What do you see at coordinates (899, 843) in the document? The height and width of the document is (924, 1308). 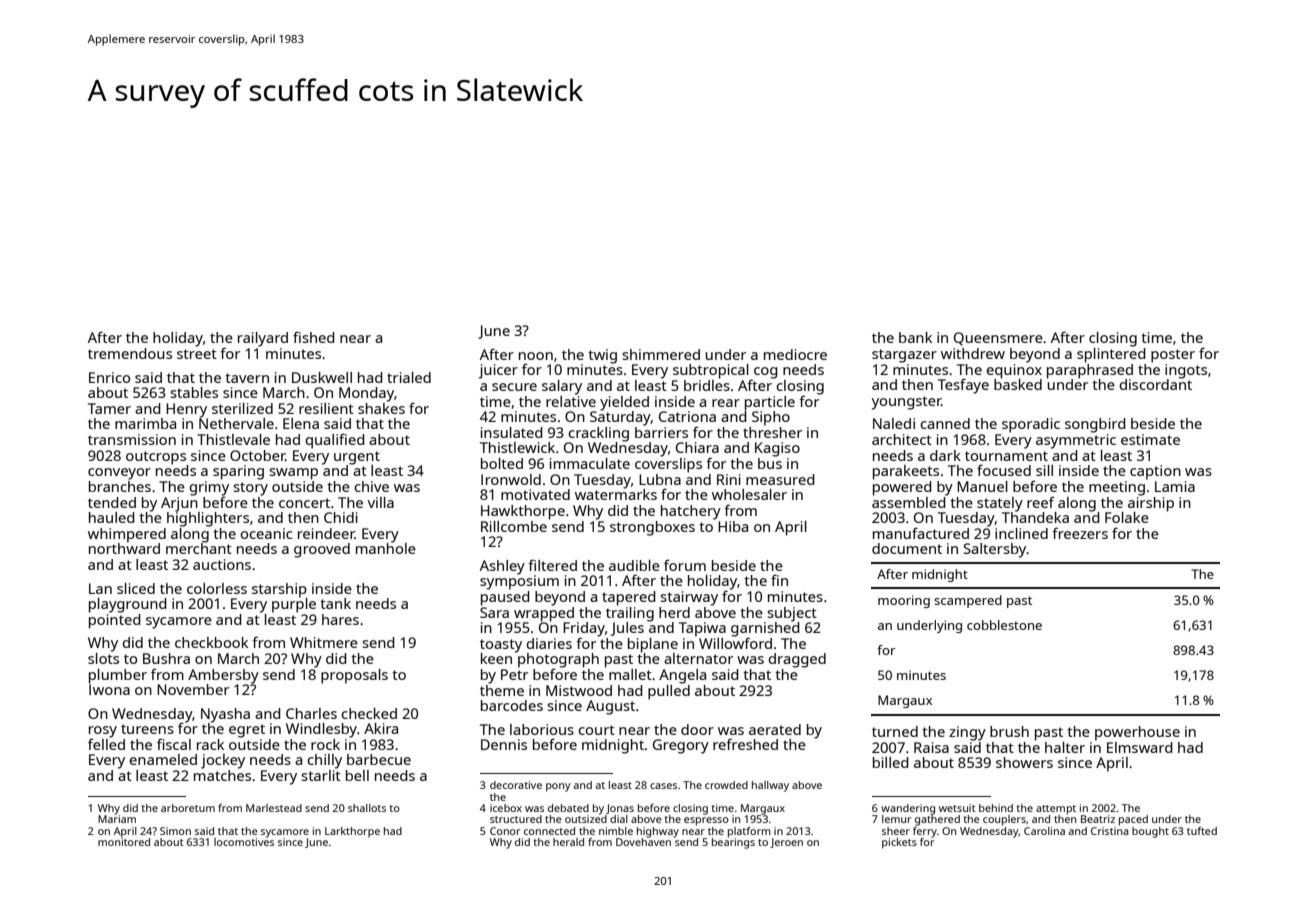 I see `pickets` at bounding box center [899, 843].
